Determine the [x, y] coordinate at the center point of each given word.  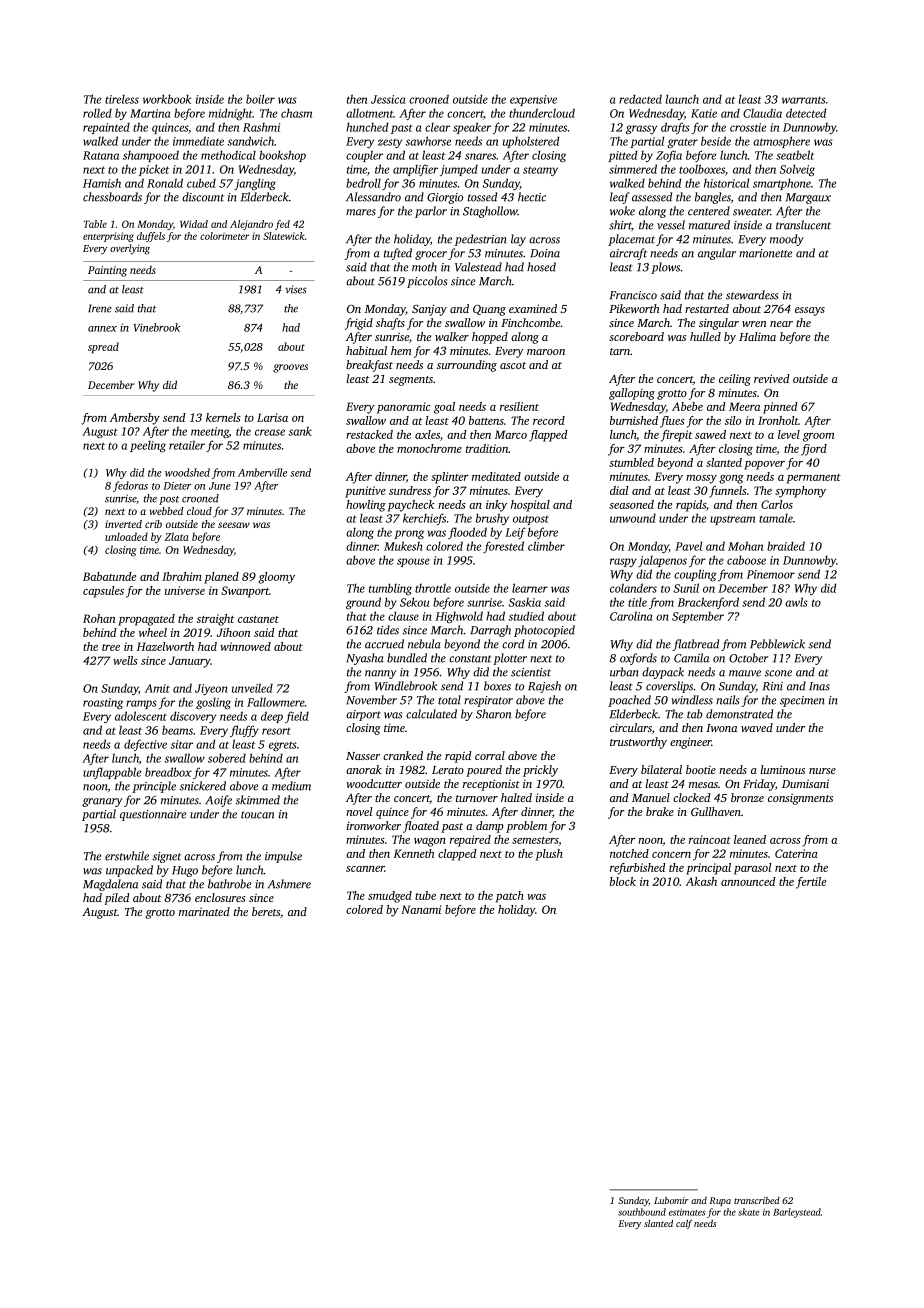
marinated [204, 911]
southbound [642, 1212]
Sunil [686, 588]
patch [510, 897]
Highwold [459, 617]
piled [117, 899]
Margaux [808, 198]
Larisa [272, 417]
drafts [675, 128]
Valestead [478, 267]
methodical [228, 155]
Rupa [720, 1201]
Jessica [388, 99]
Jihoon [234, 632]
